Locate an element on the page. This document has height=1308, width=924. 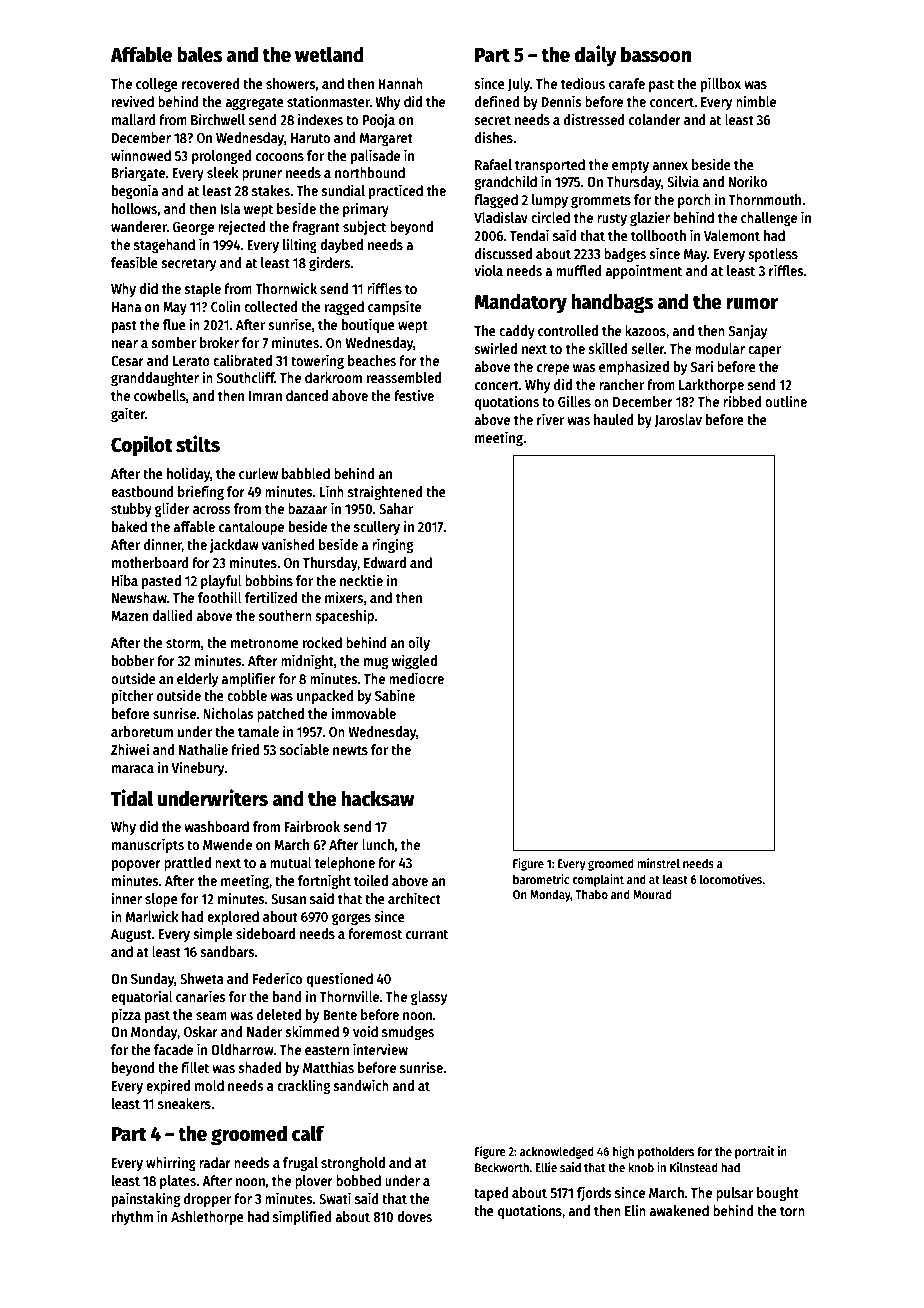
outline is located at coordinates (786, 401).
